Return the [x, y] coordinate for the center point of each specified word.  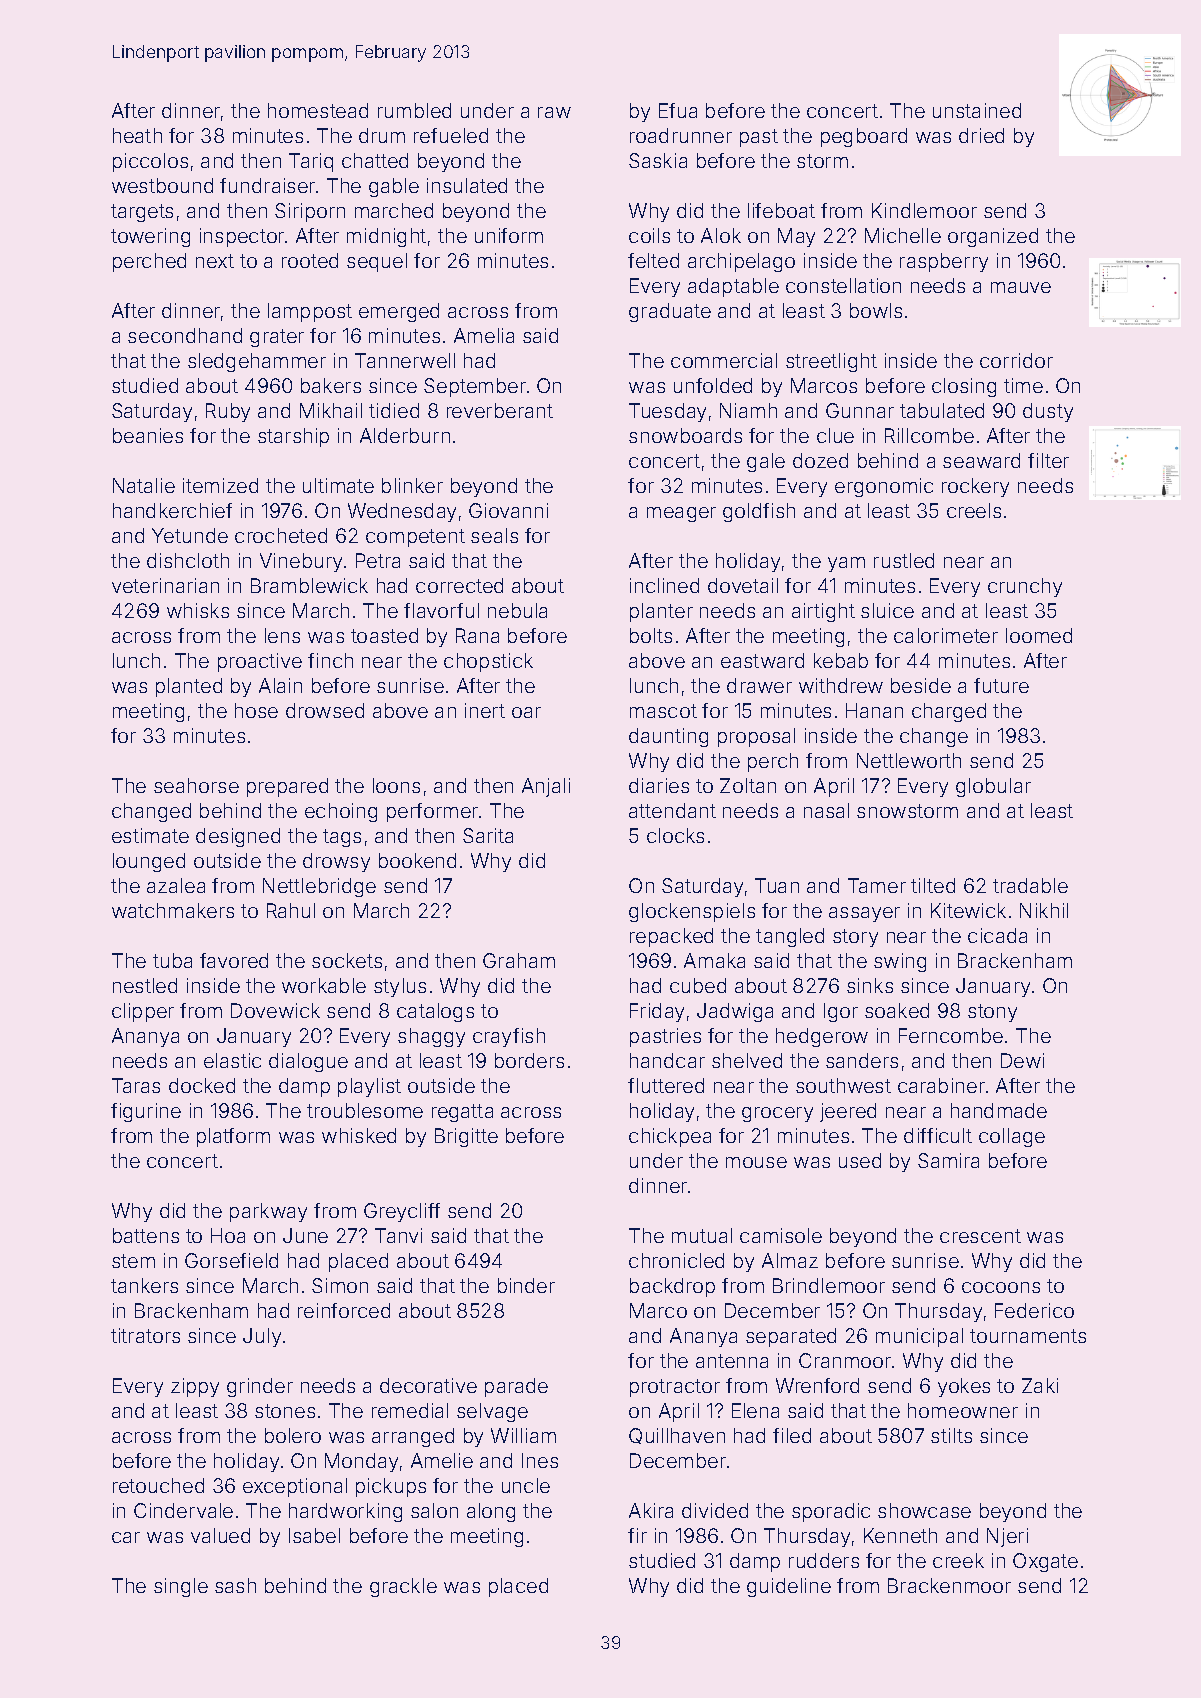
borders [529, 1060]
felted [653, 260]
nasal [826, 810]
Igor [841, 1012]
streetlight [831, 362]
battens [146, 1235]
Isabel [314, 1535]
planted [189, 687]
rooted [310, 260]
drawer [759, 685]
